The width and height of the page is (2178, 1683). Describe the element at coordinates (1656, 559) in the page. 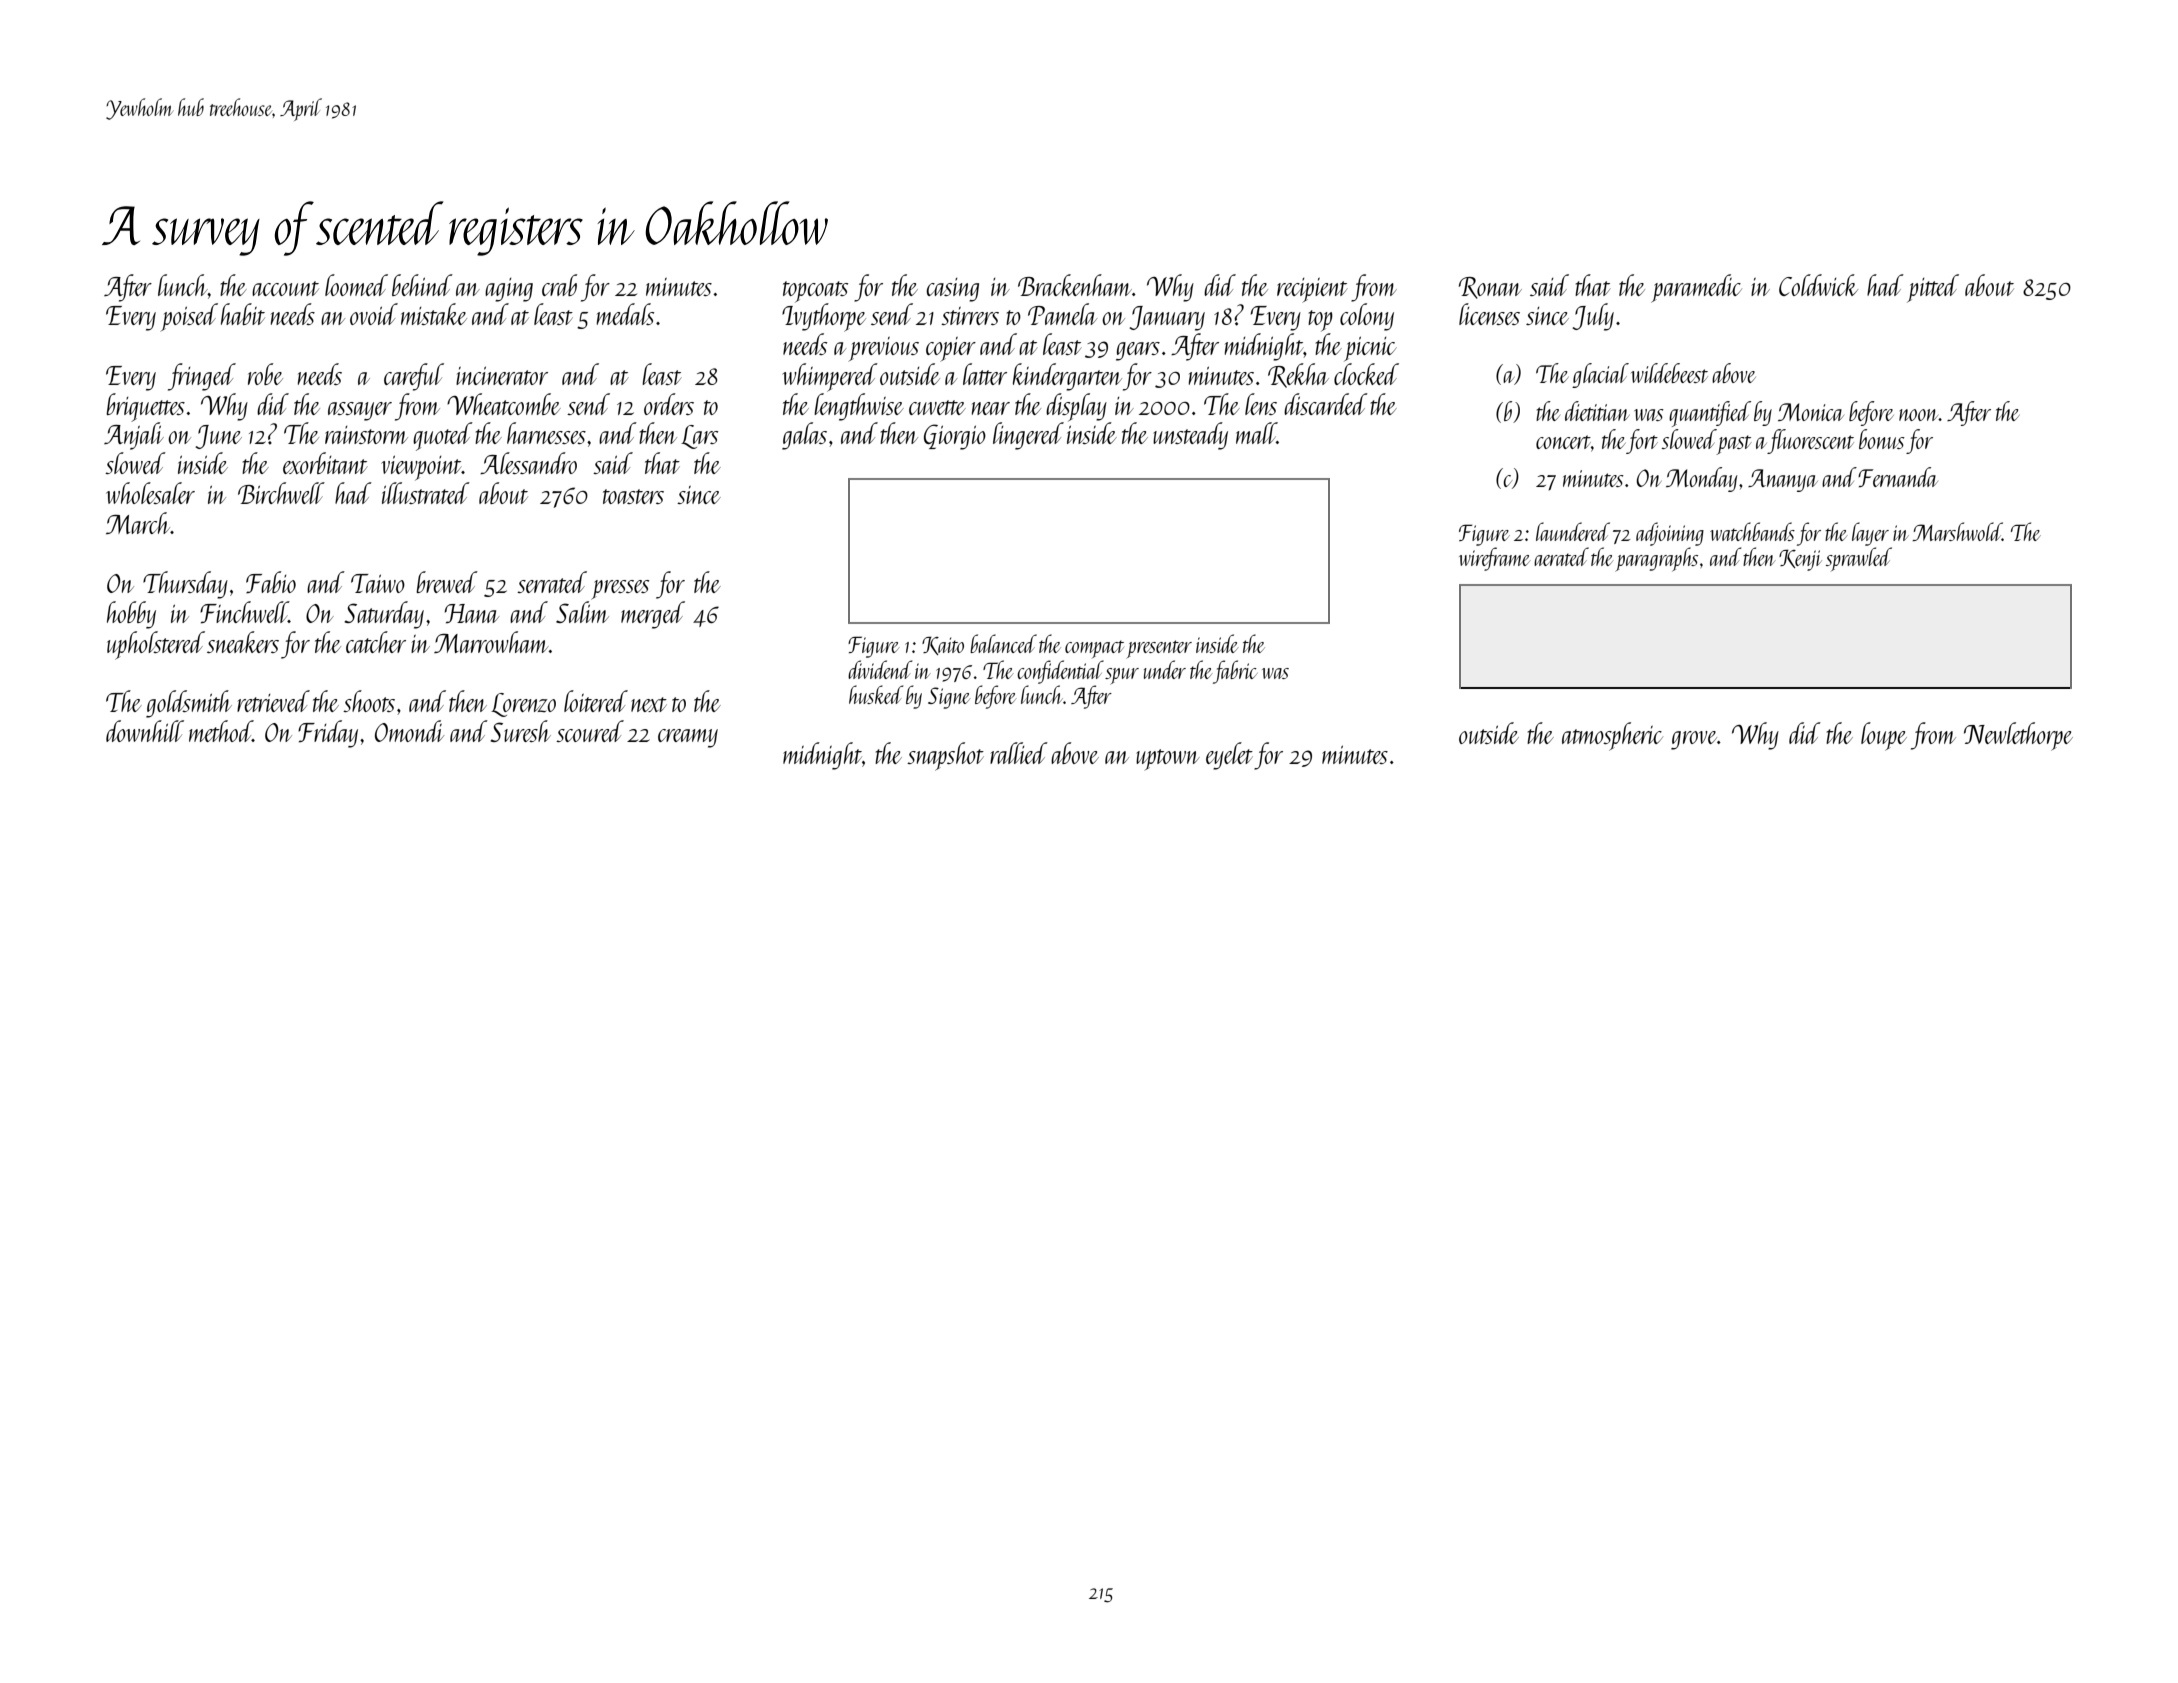

I see `paragraphs` at that location.
